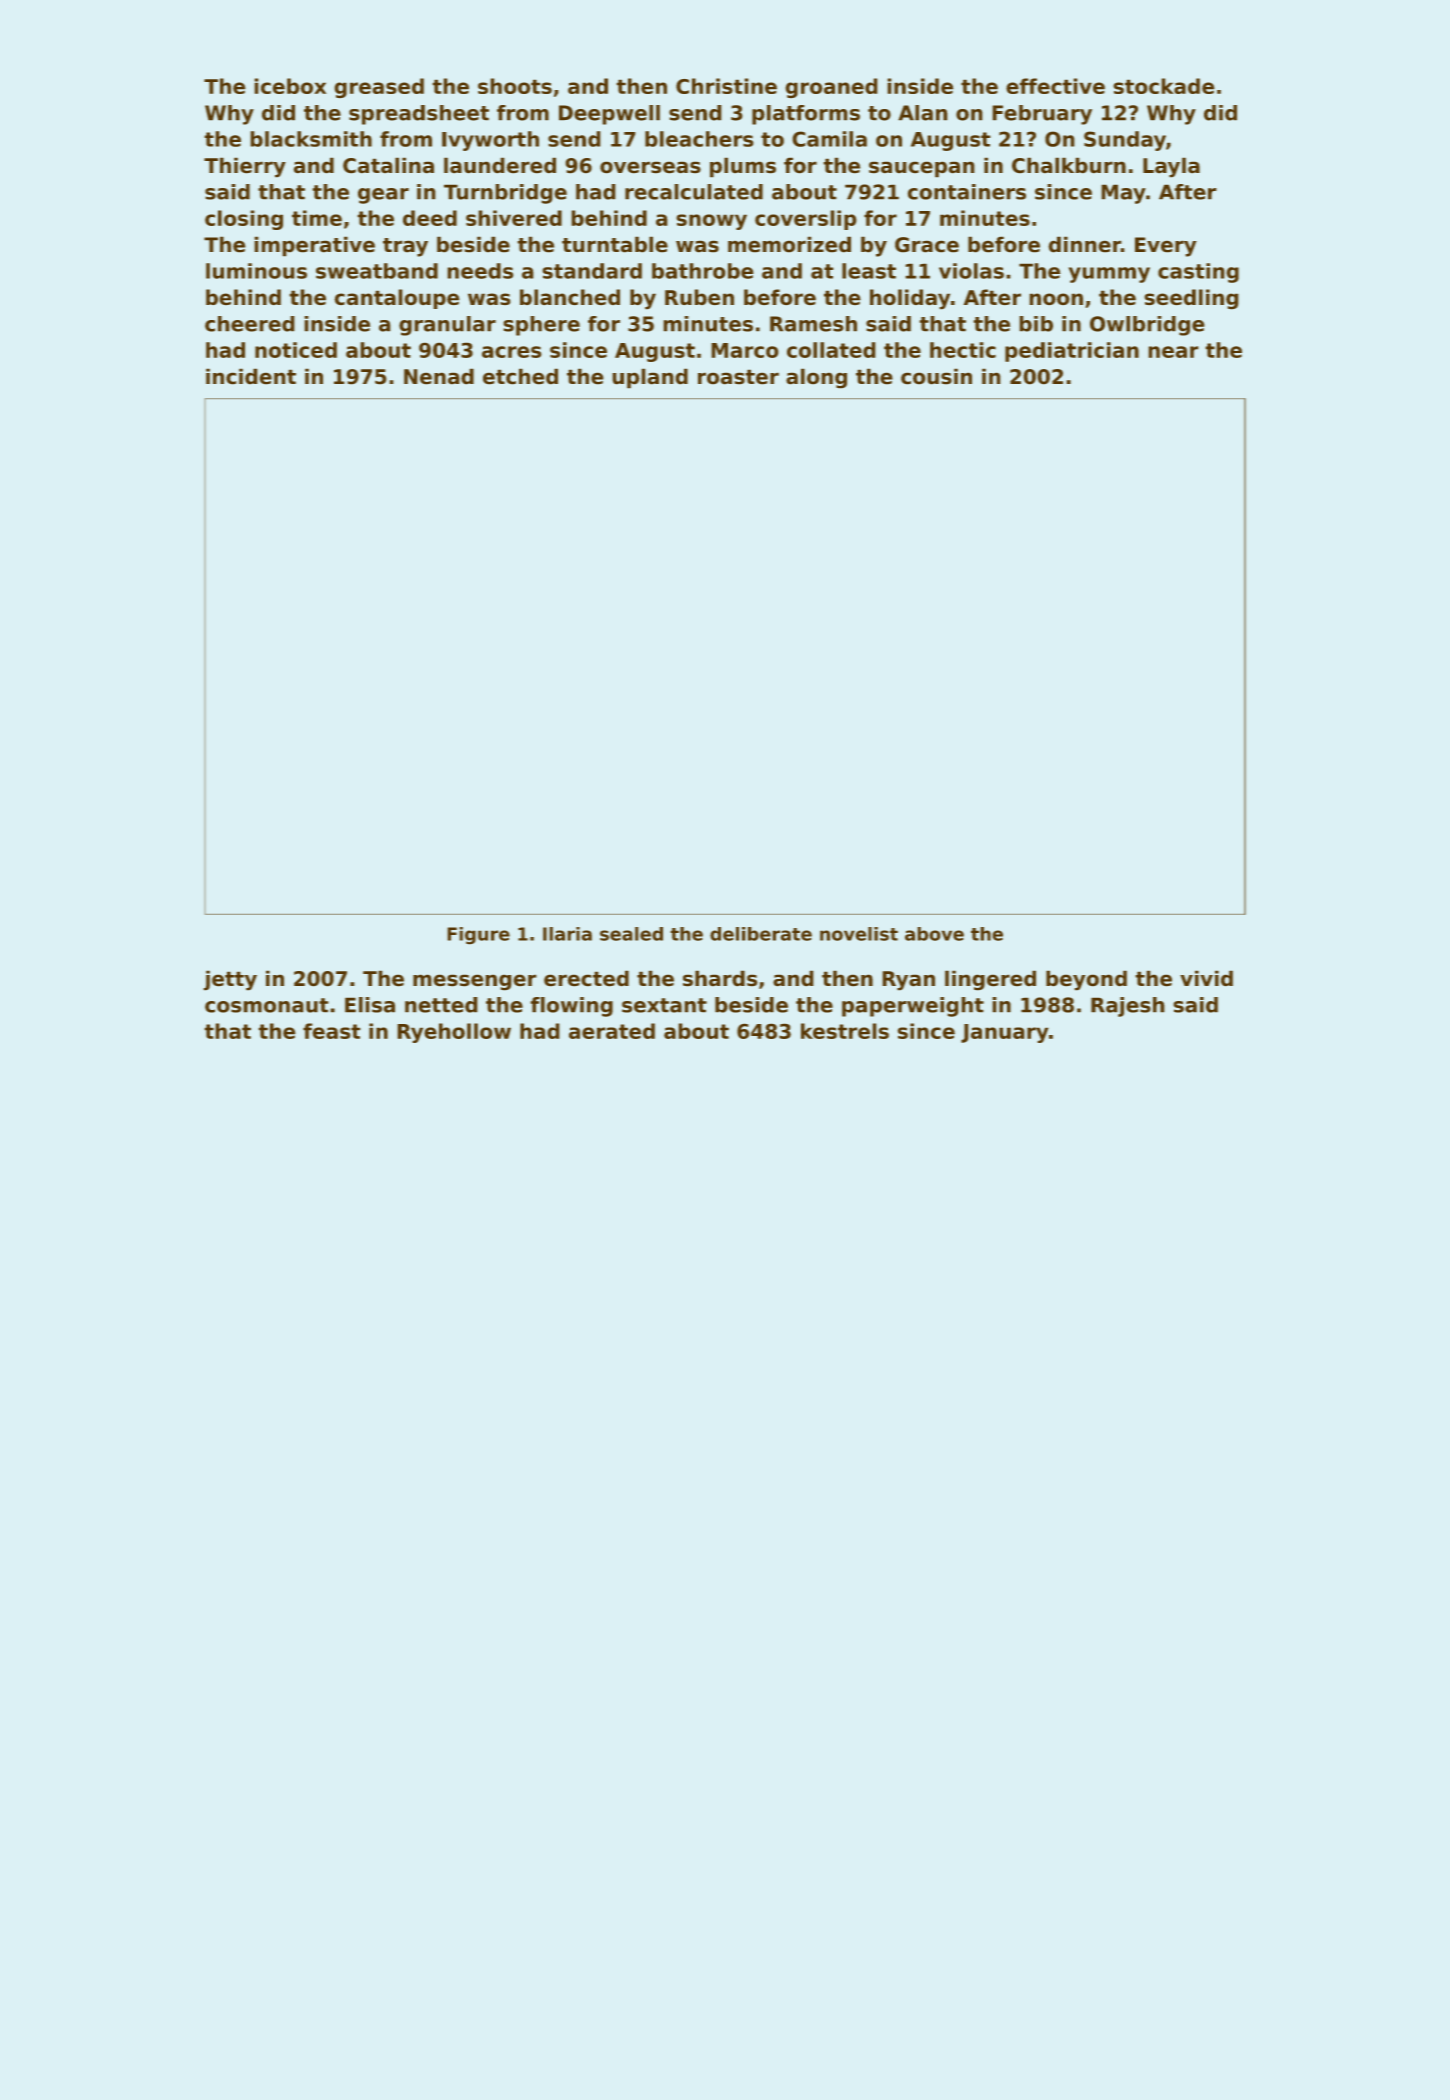 This document has height=2100, width=1450. What do you see at coordinates (490, 141) in the document?
I see `Ivyworth` at bounding box center [490, 141].
